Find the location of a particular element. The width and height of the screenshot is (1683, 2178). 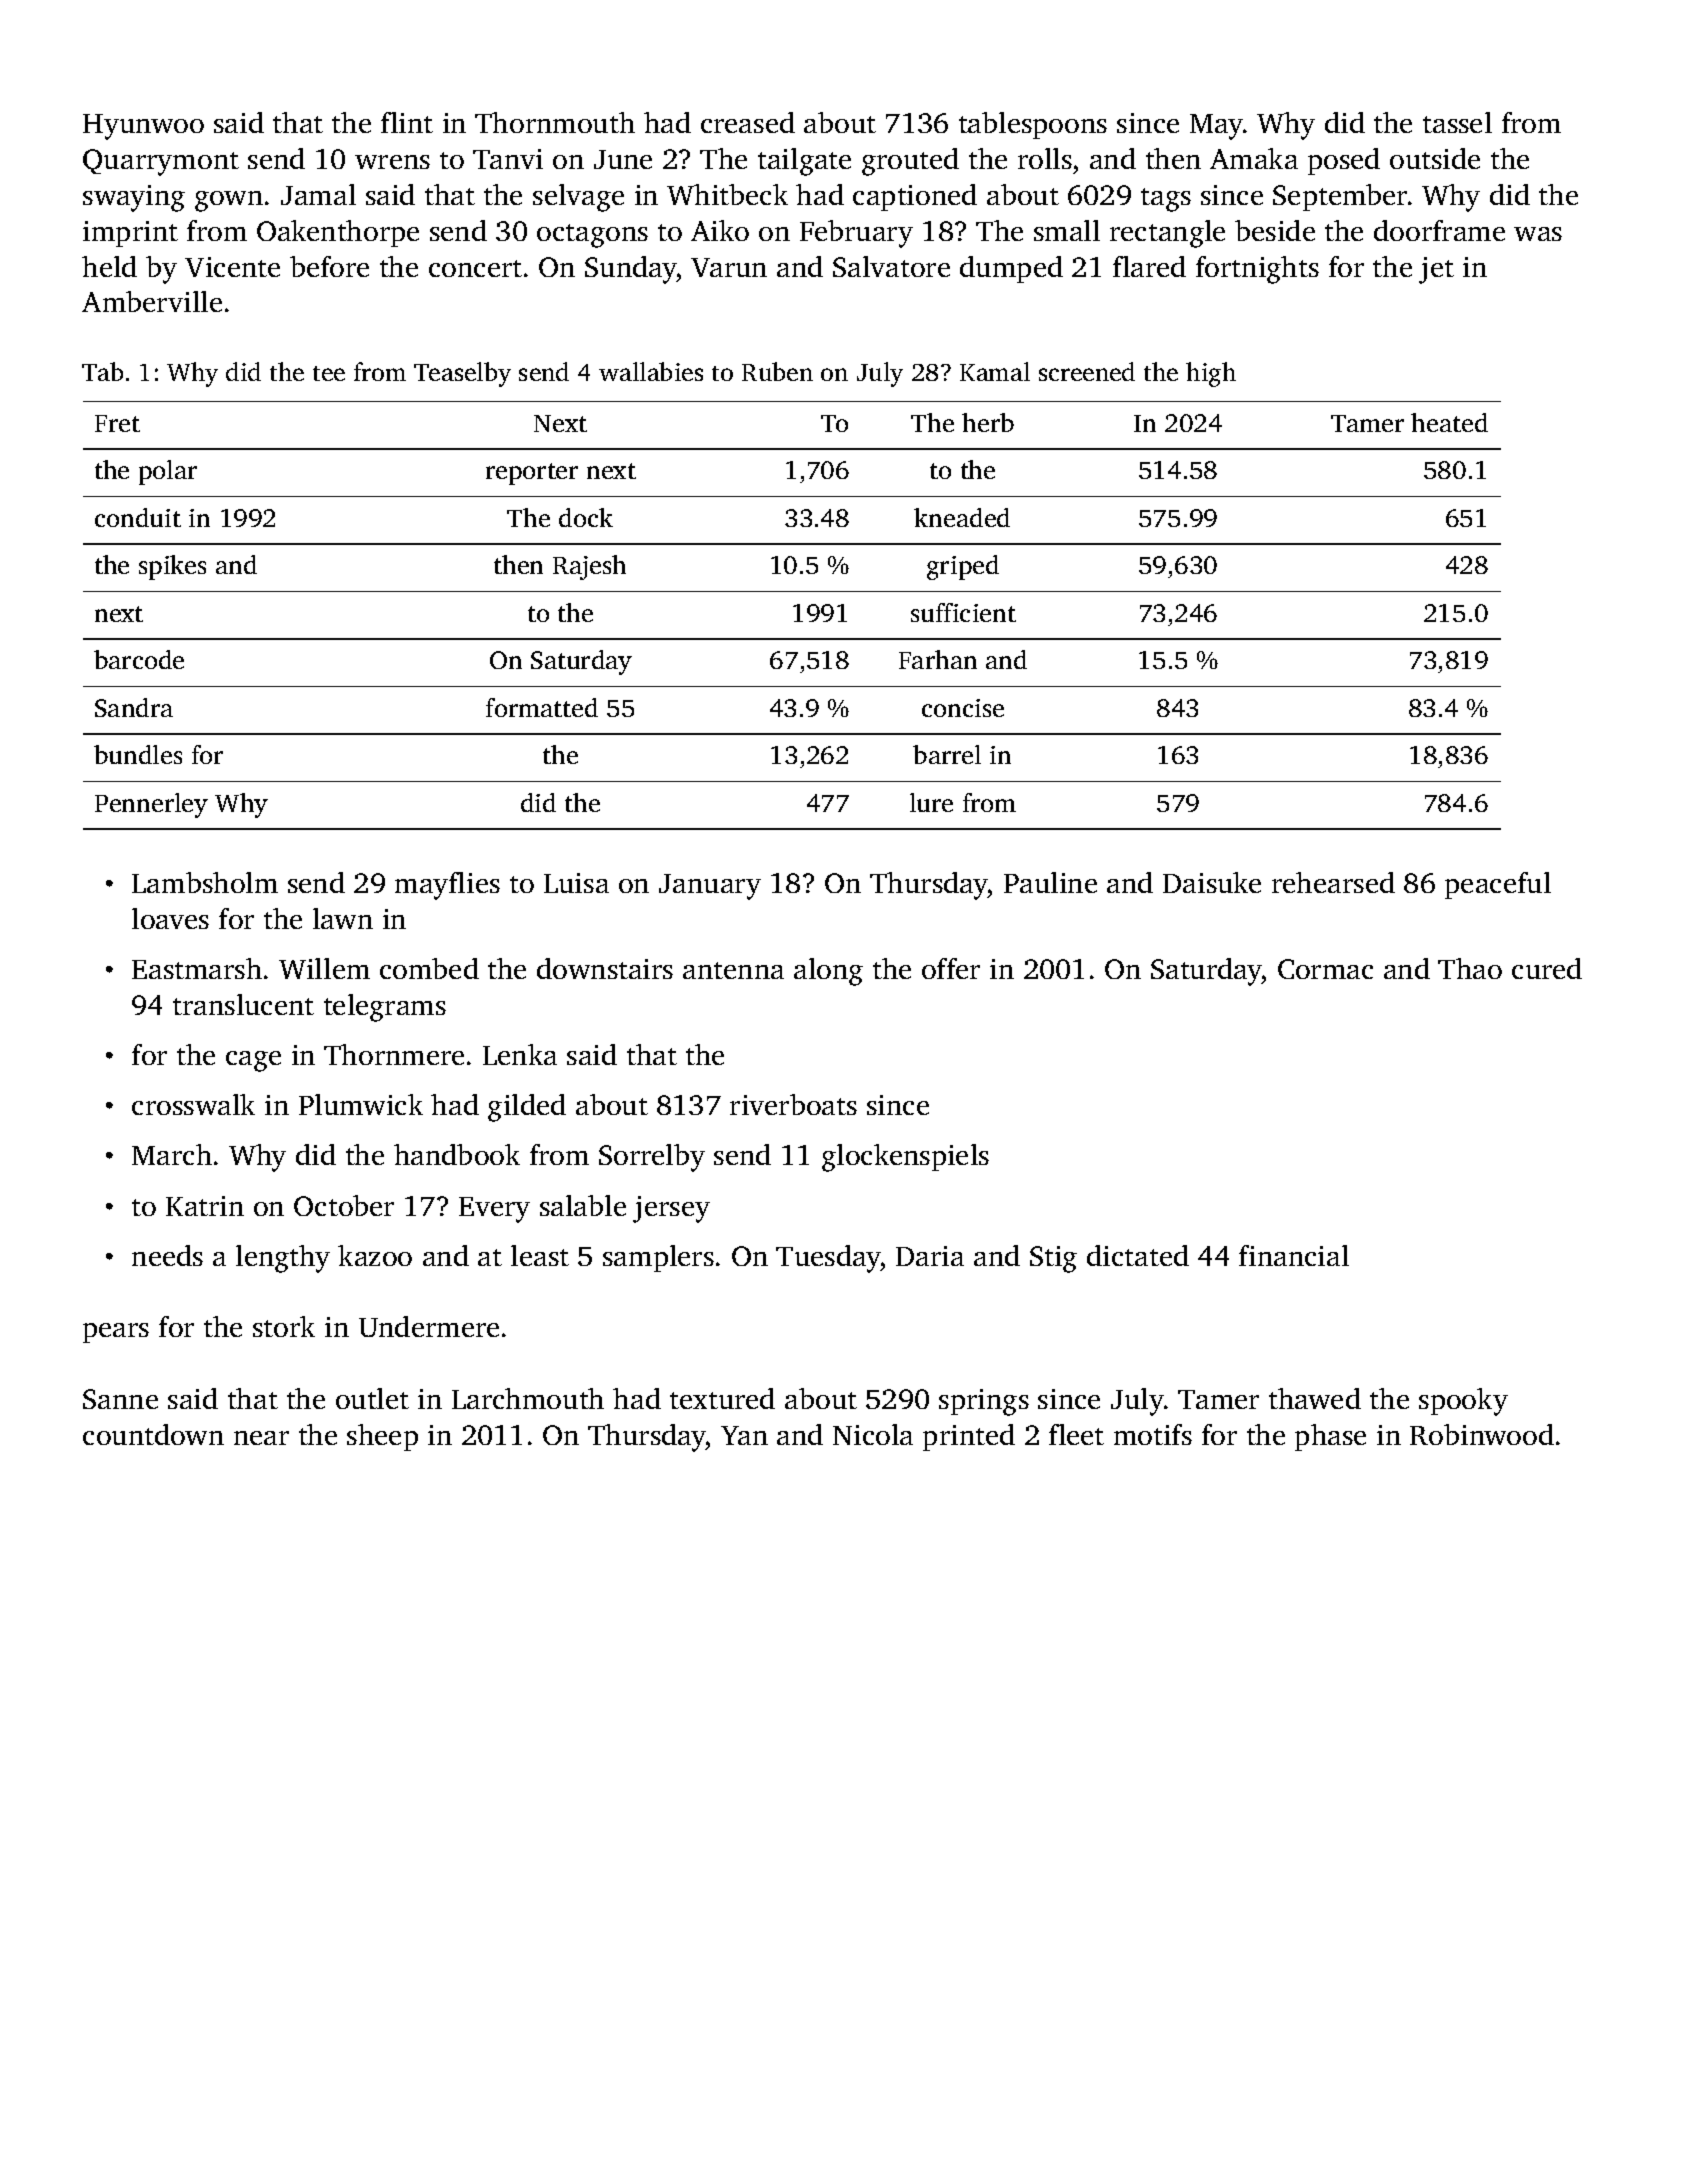

sufficient is located at coordinates (963, 612).
